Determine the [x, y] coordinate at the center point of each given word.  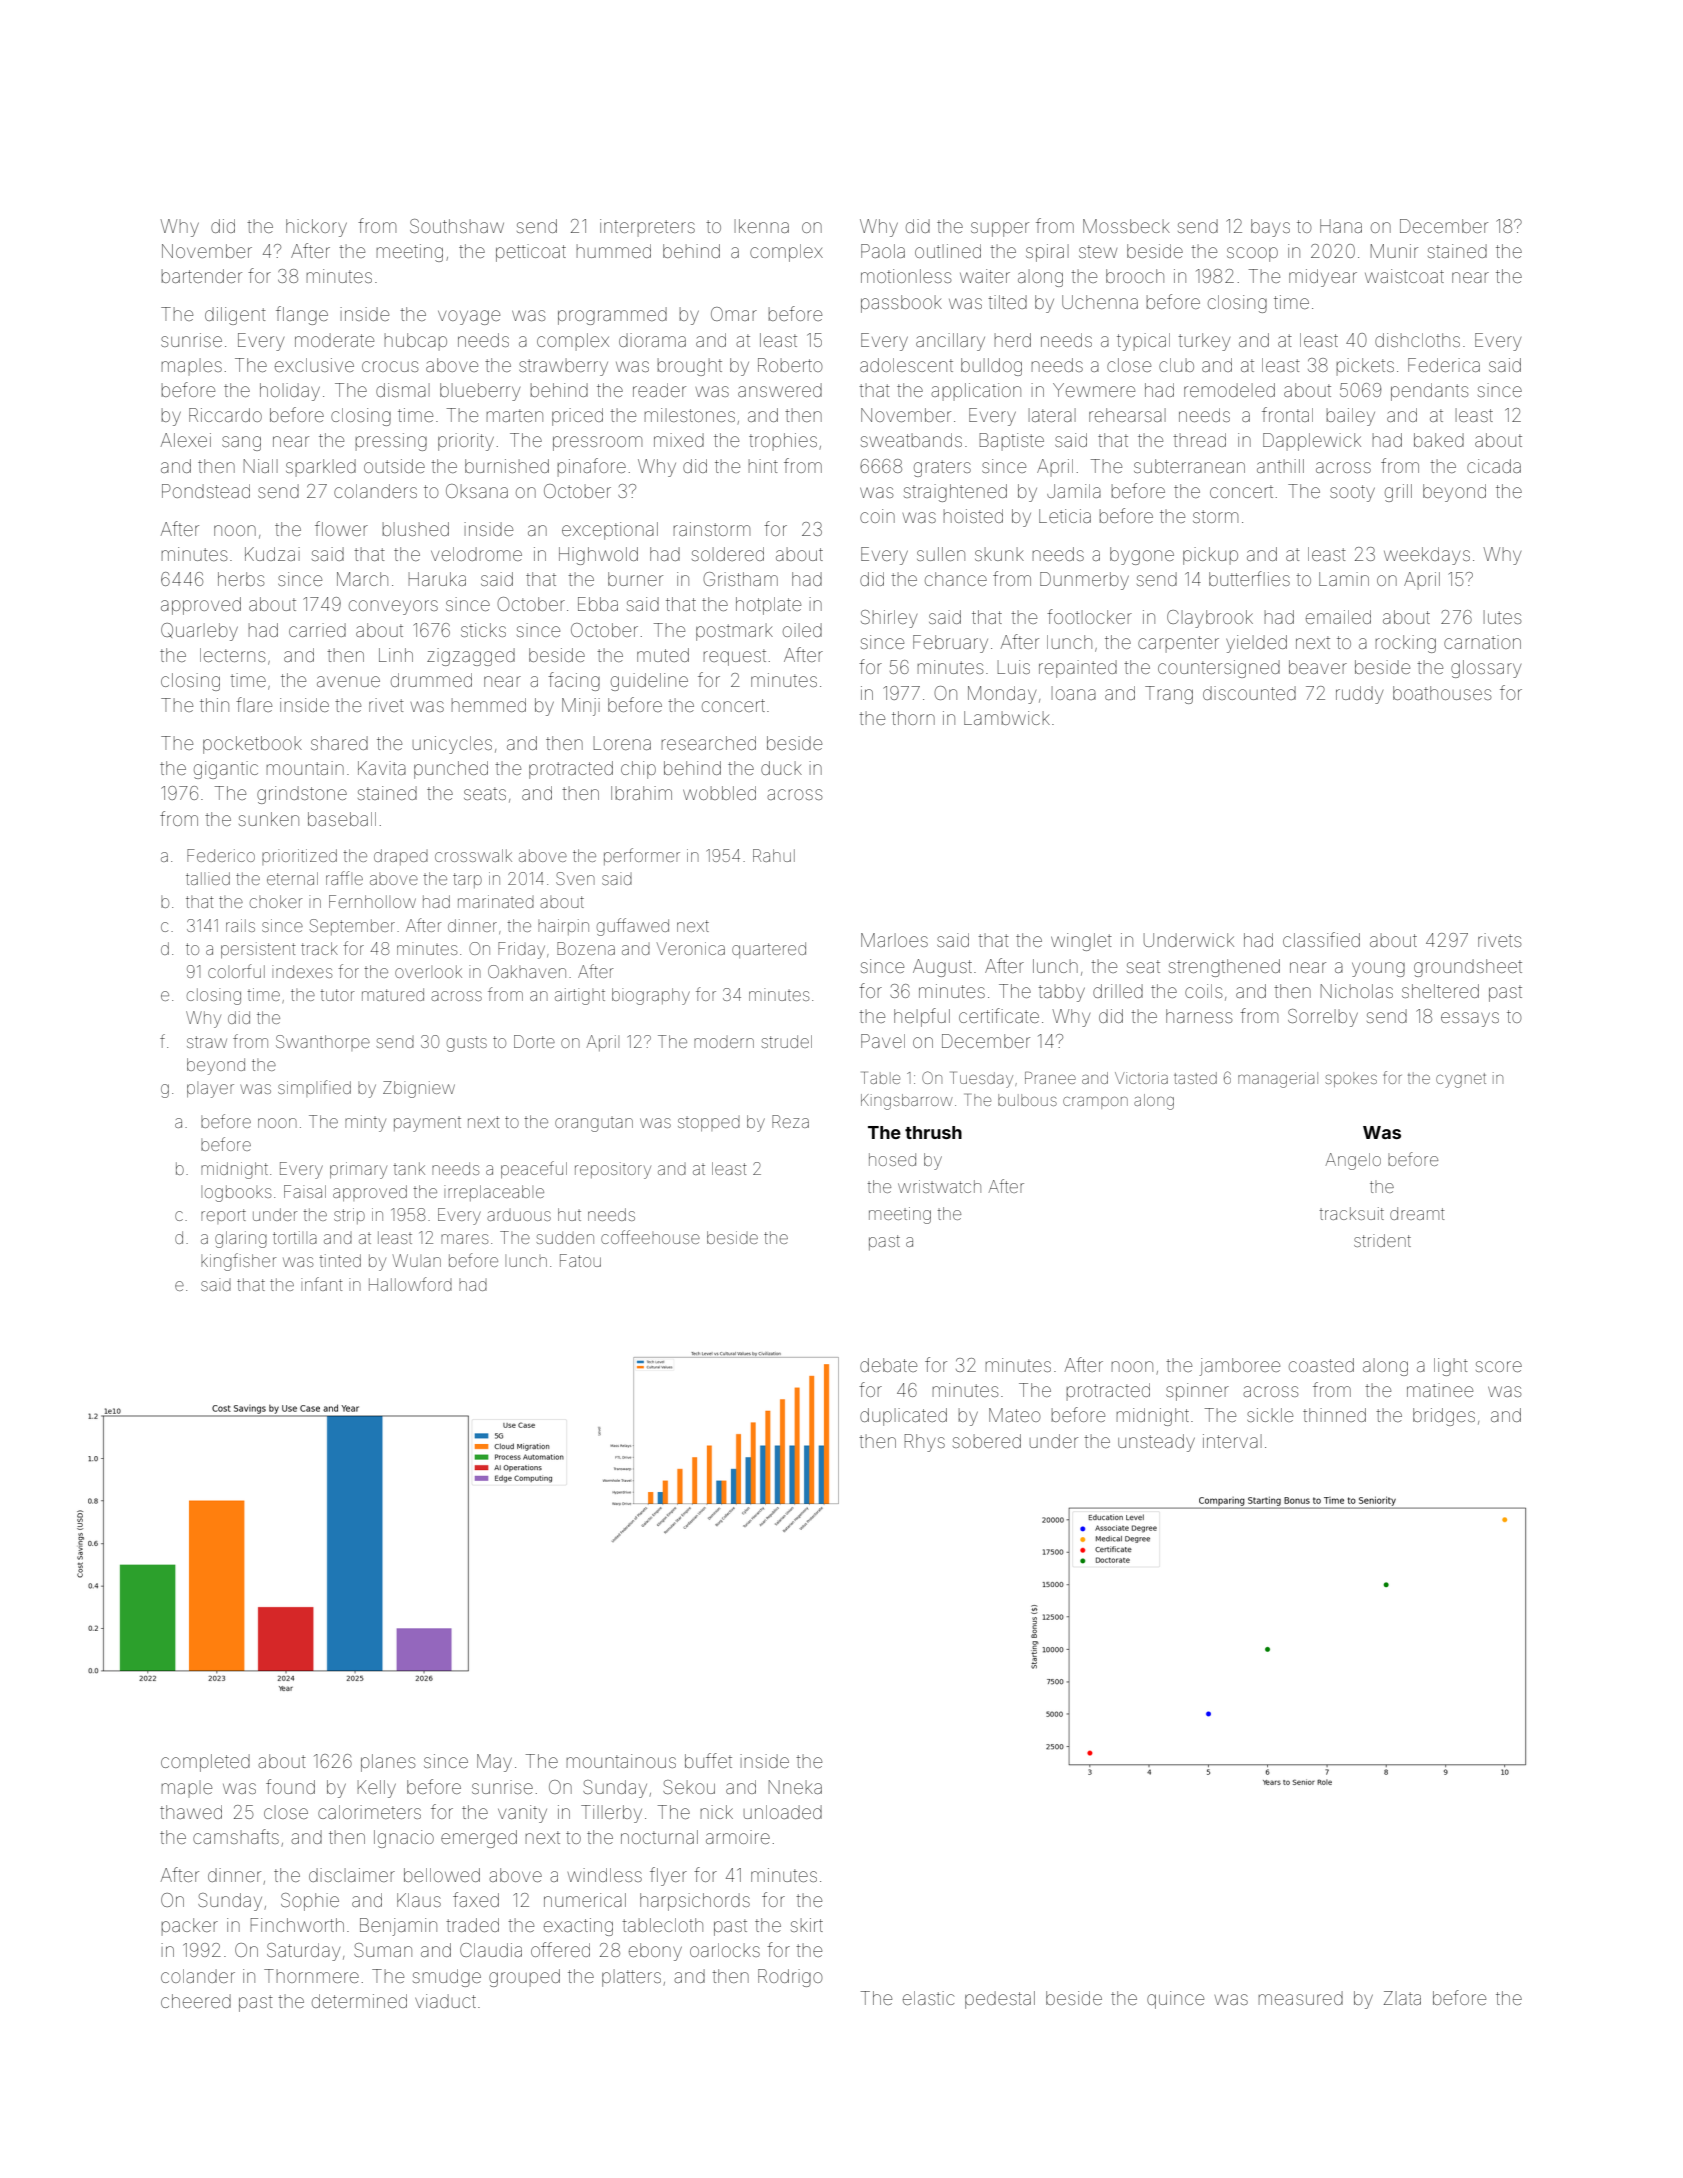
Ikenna [762, 226]
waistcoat [1404, 276]
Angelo [1353, 1161]
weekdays [1427, 556]
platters [631, 1978]
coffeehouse [650, 1237]
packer [190, 1927]
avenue [348, 681]
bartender [202, 276]
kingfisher [239, 1262]
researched [709, 743]
